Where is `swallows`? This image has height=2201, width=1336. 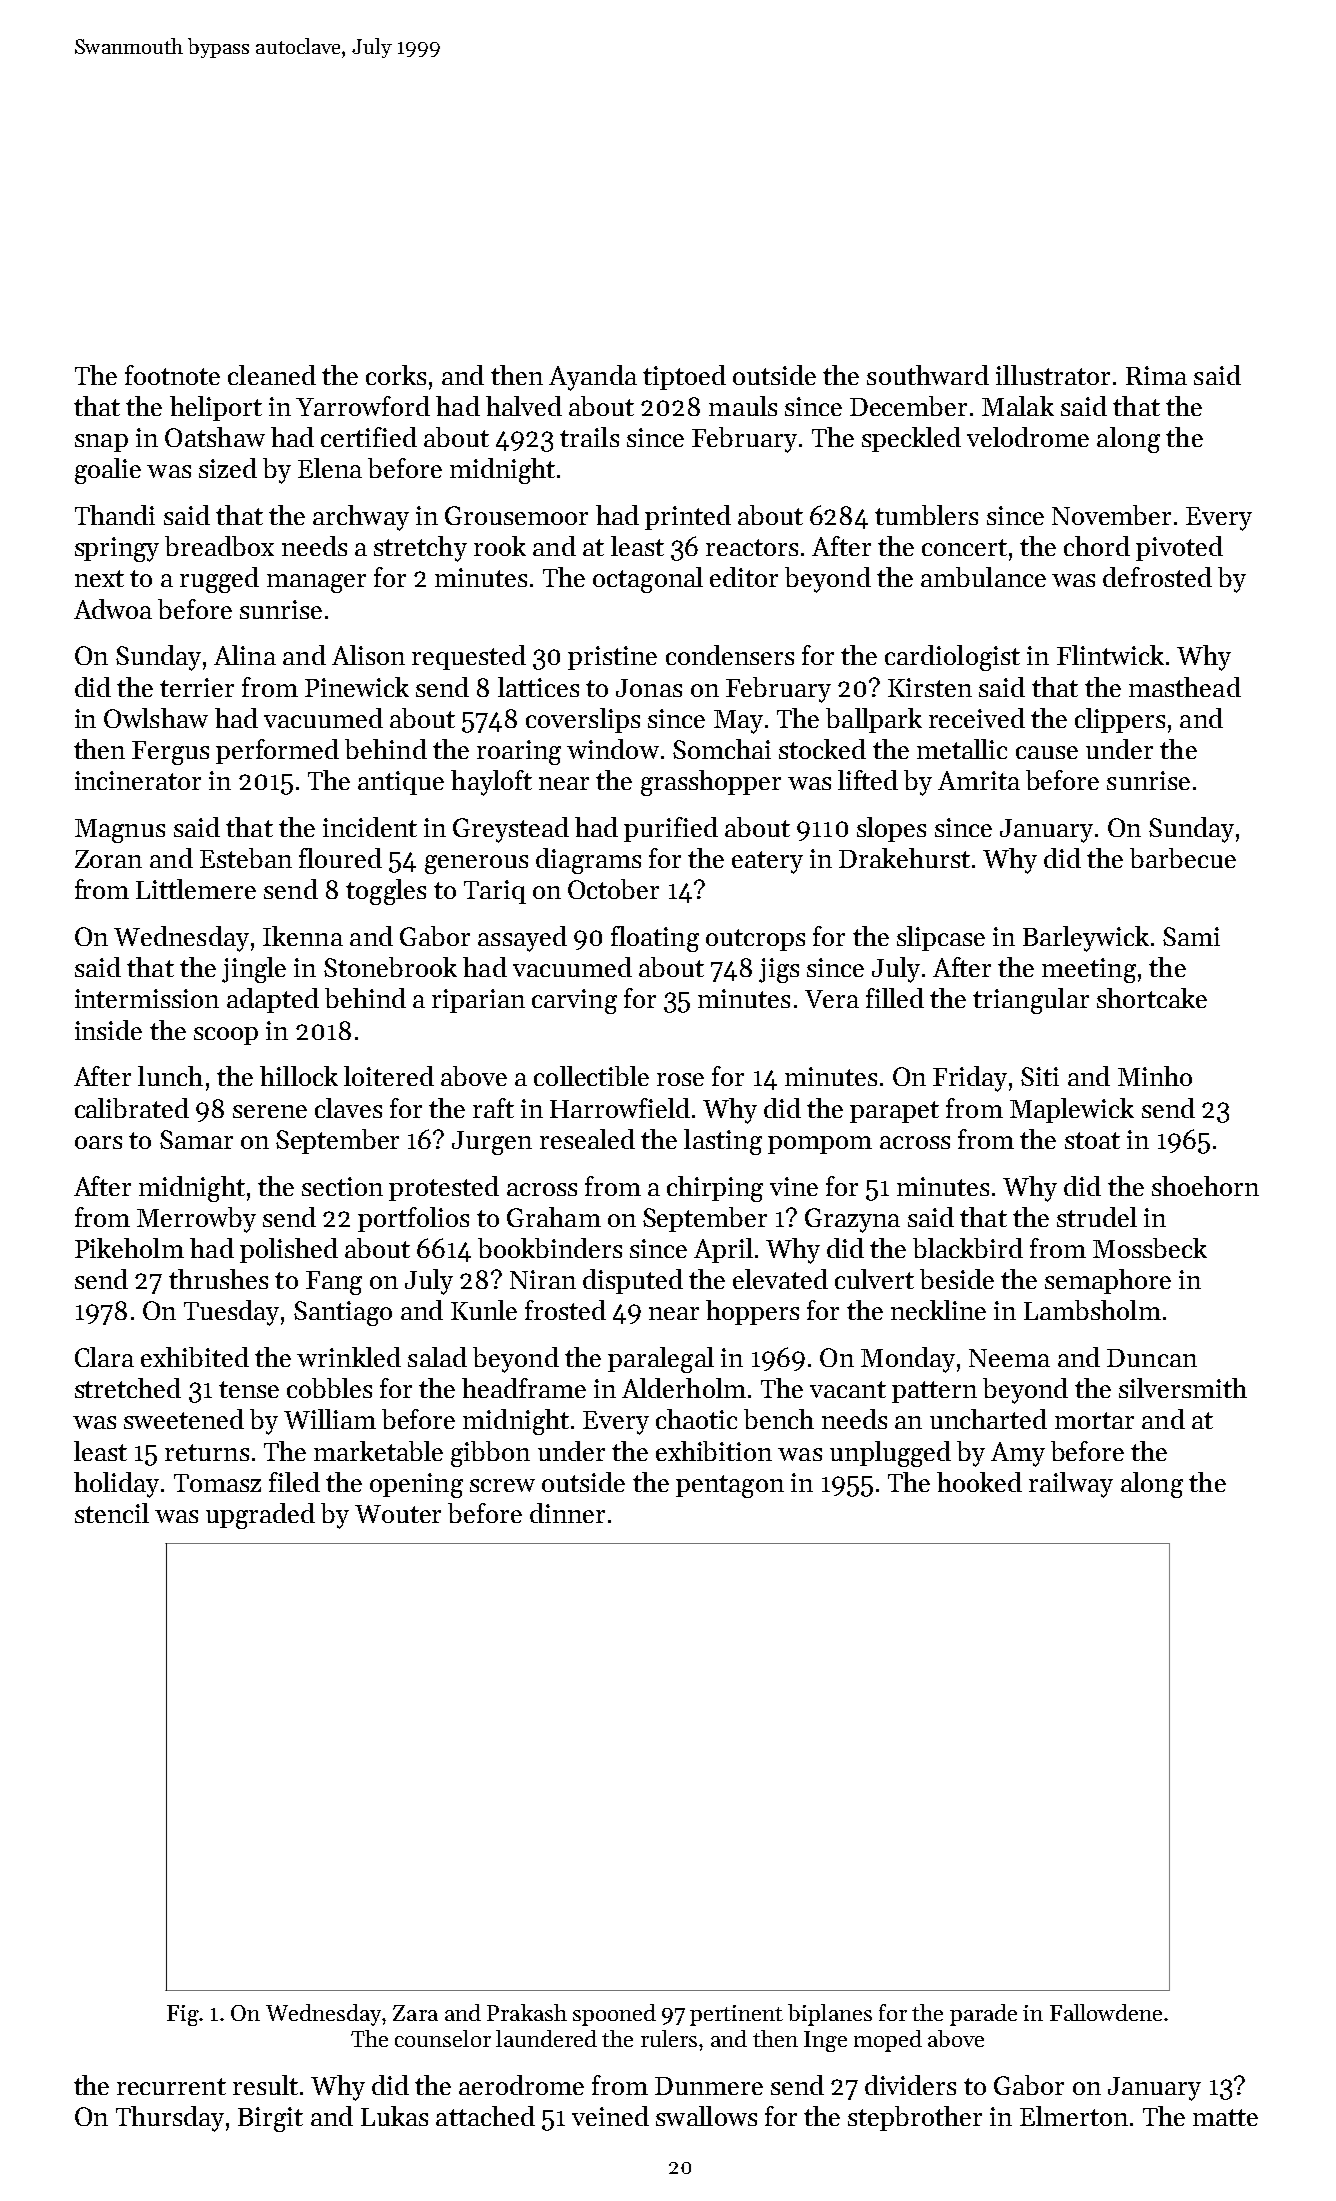
swallows is located at coordinates (706, 2116).
